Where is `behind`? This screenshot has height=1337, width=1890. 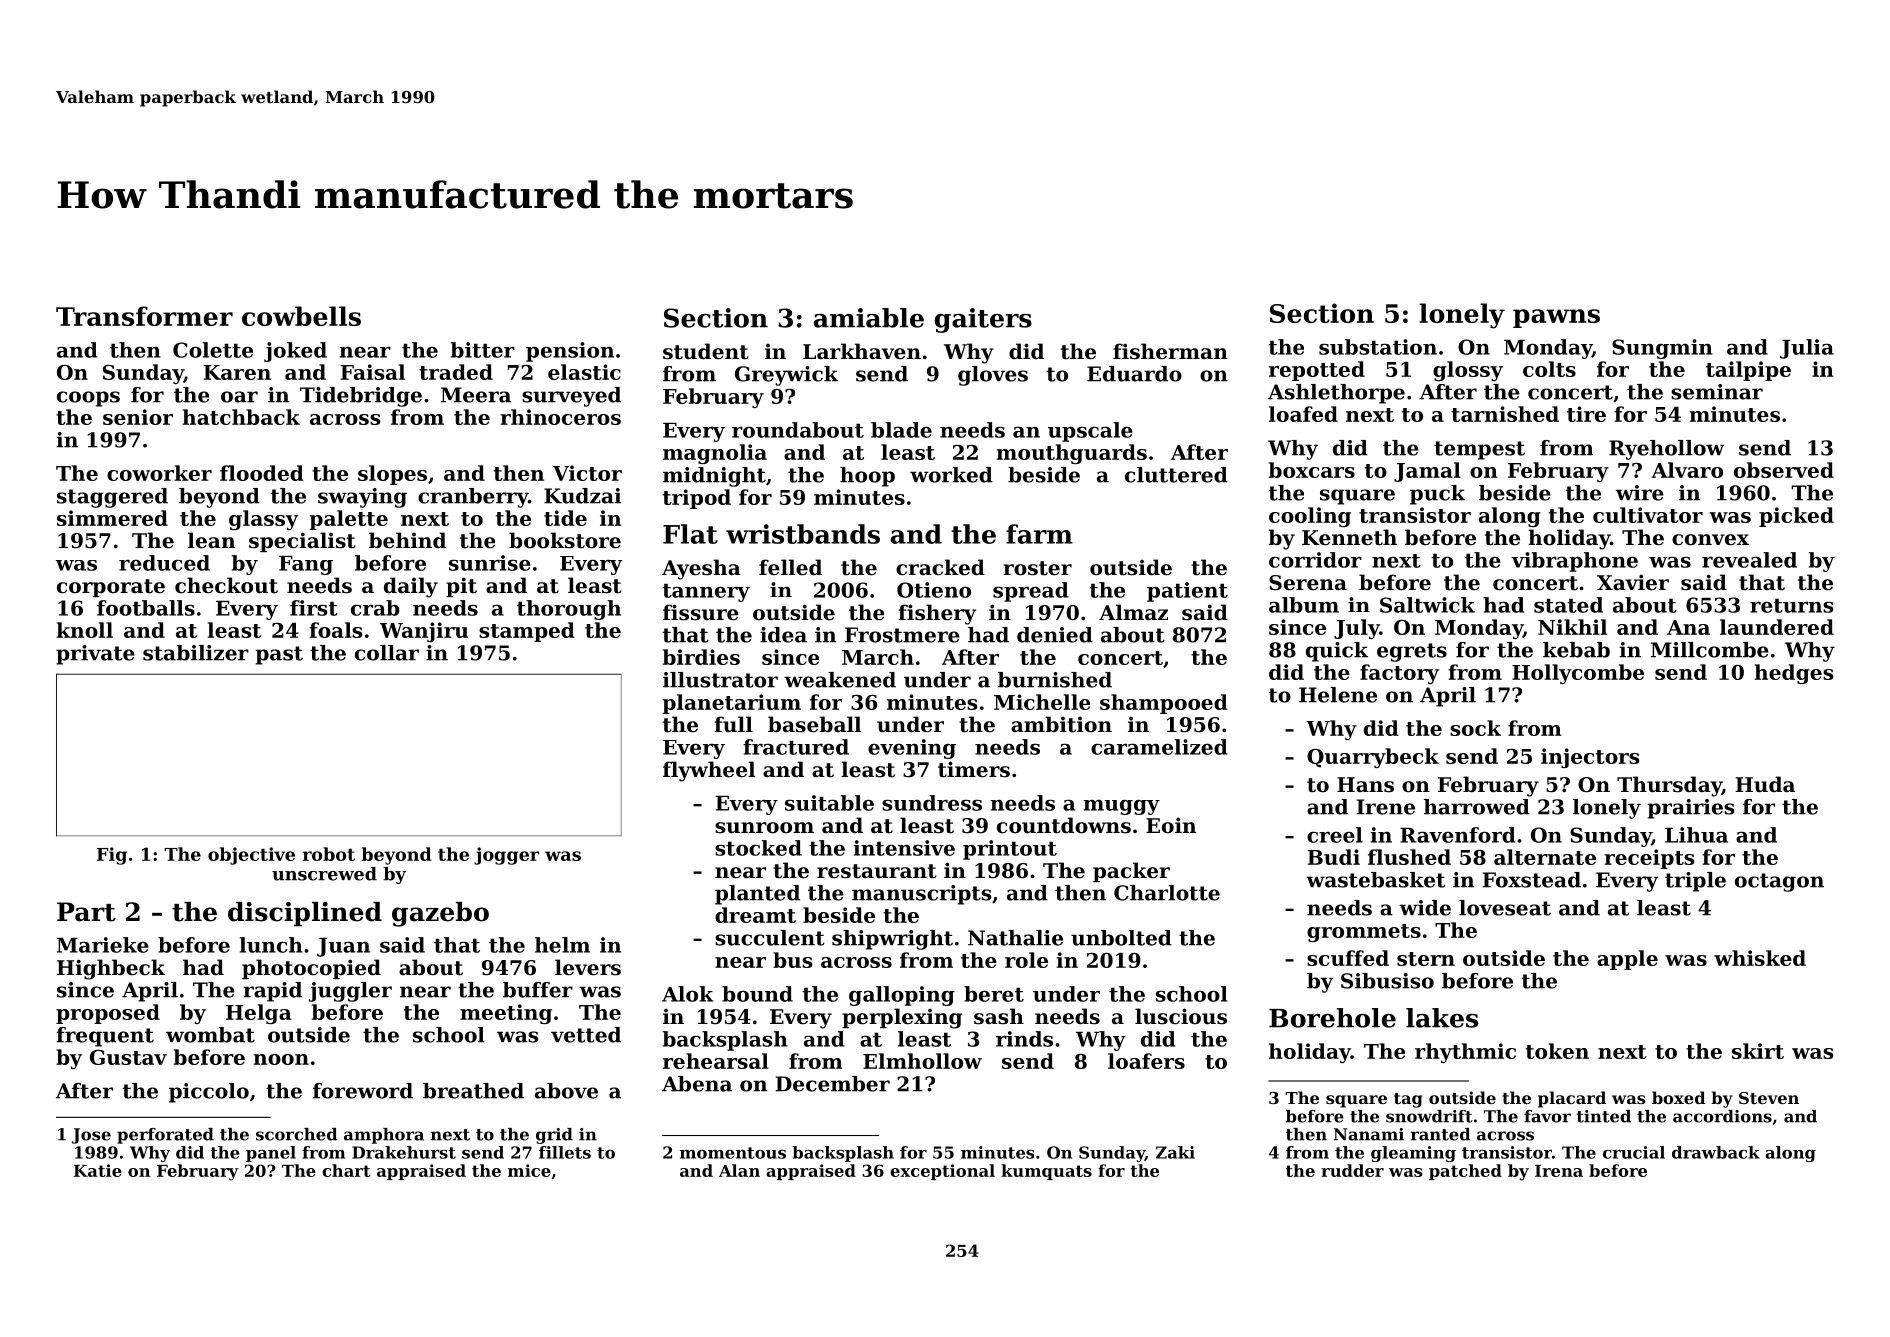 behind is located at coordinates (407, 540).
